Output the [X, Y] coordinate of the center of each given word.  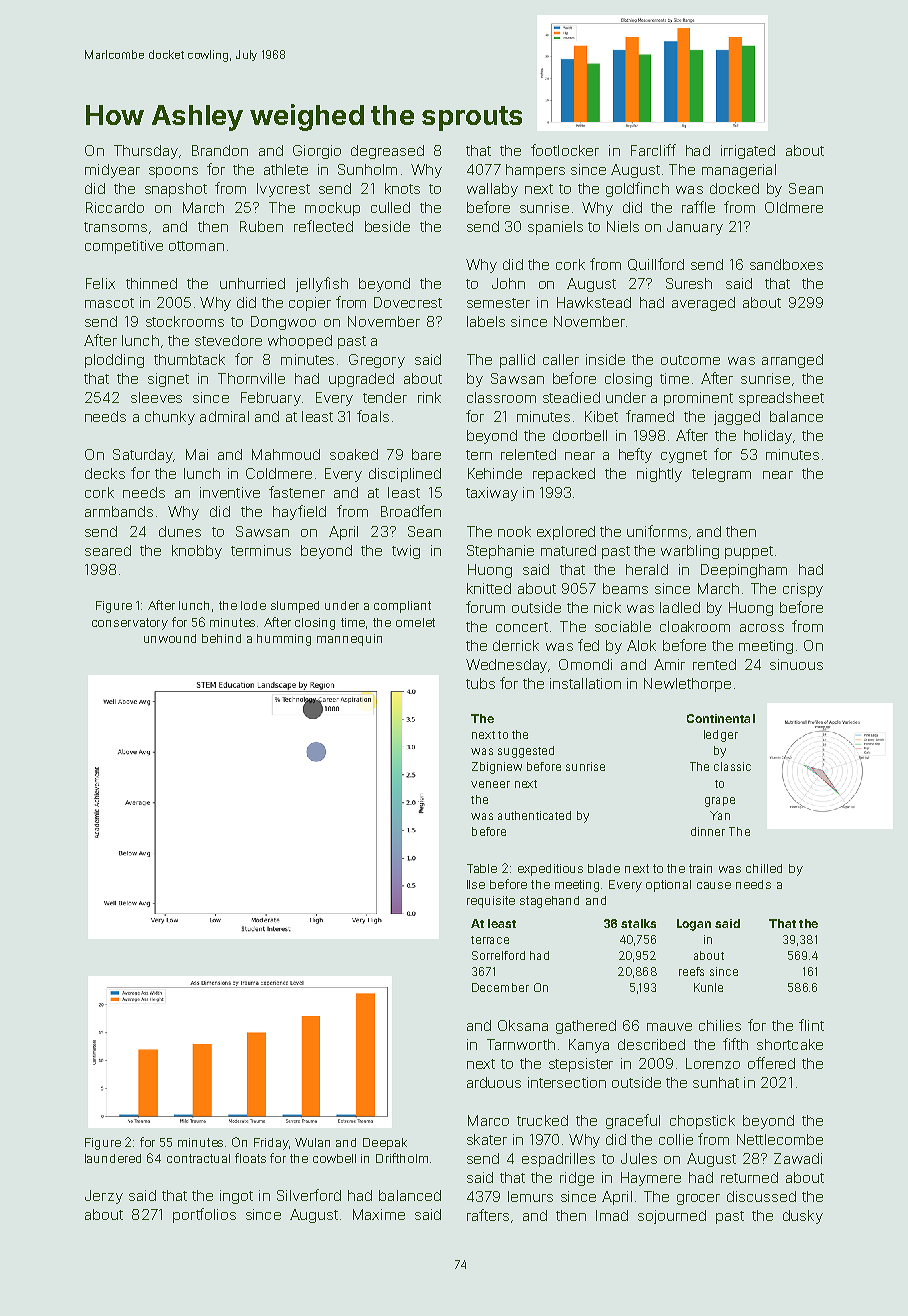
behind [221, 638]
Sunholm [367, 169]
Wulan [312, 1142]
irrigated [748, 152]
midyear [112, 171]
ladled [680, 607]
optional [668, 886]
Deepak [385, 1144]
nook [514, 531]
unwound [170, 638]
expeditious [550, 870]
